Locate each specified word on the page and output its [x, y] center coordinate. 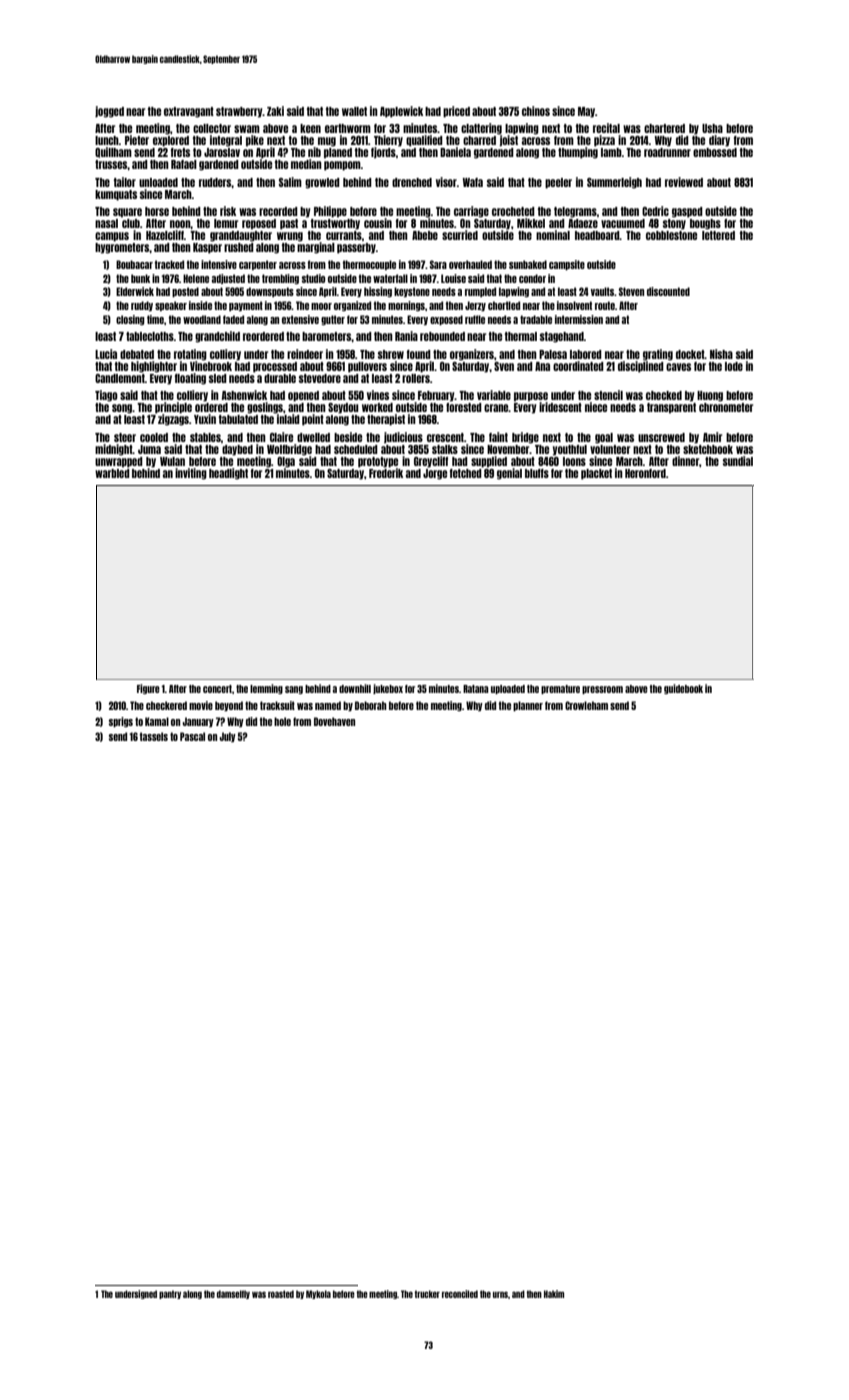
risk [228, 211]
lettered [718, 235]
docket [690, 354]
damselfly [233, 1294]
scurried [460, 235]
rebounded [442, 336]
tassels [154, 736]
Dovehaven [334, 721]
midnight [114, 450]
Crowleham [586, 705]
